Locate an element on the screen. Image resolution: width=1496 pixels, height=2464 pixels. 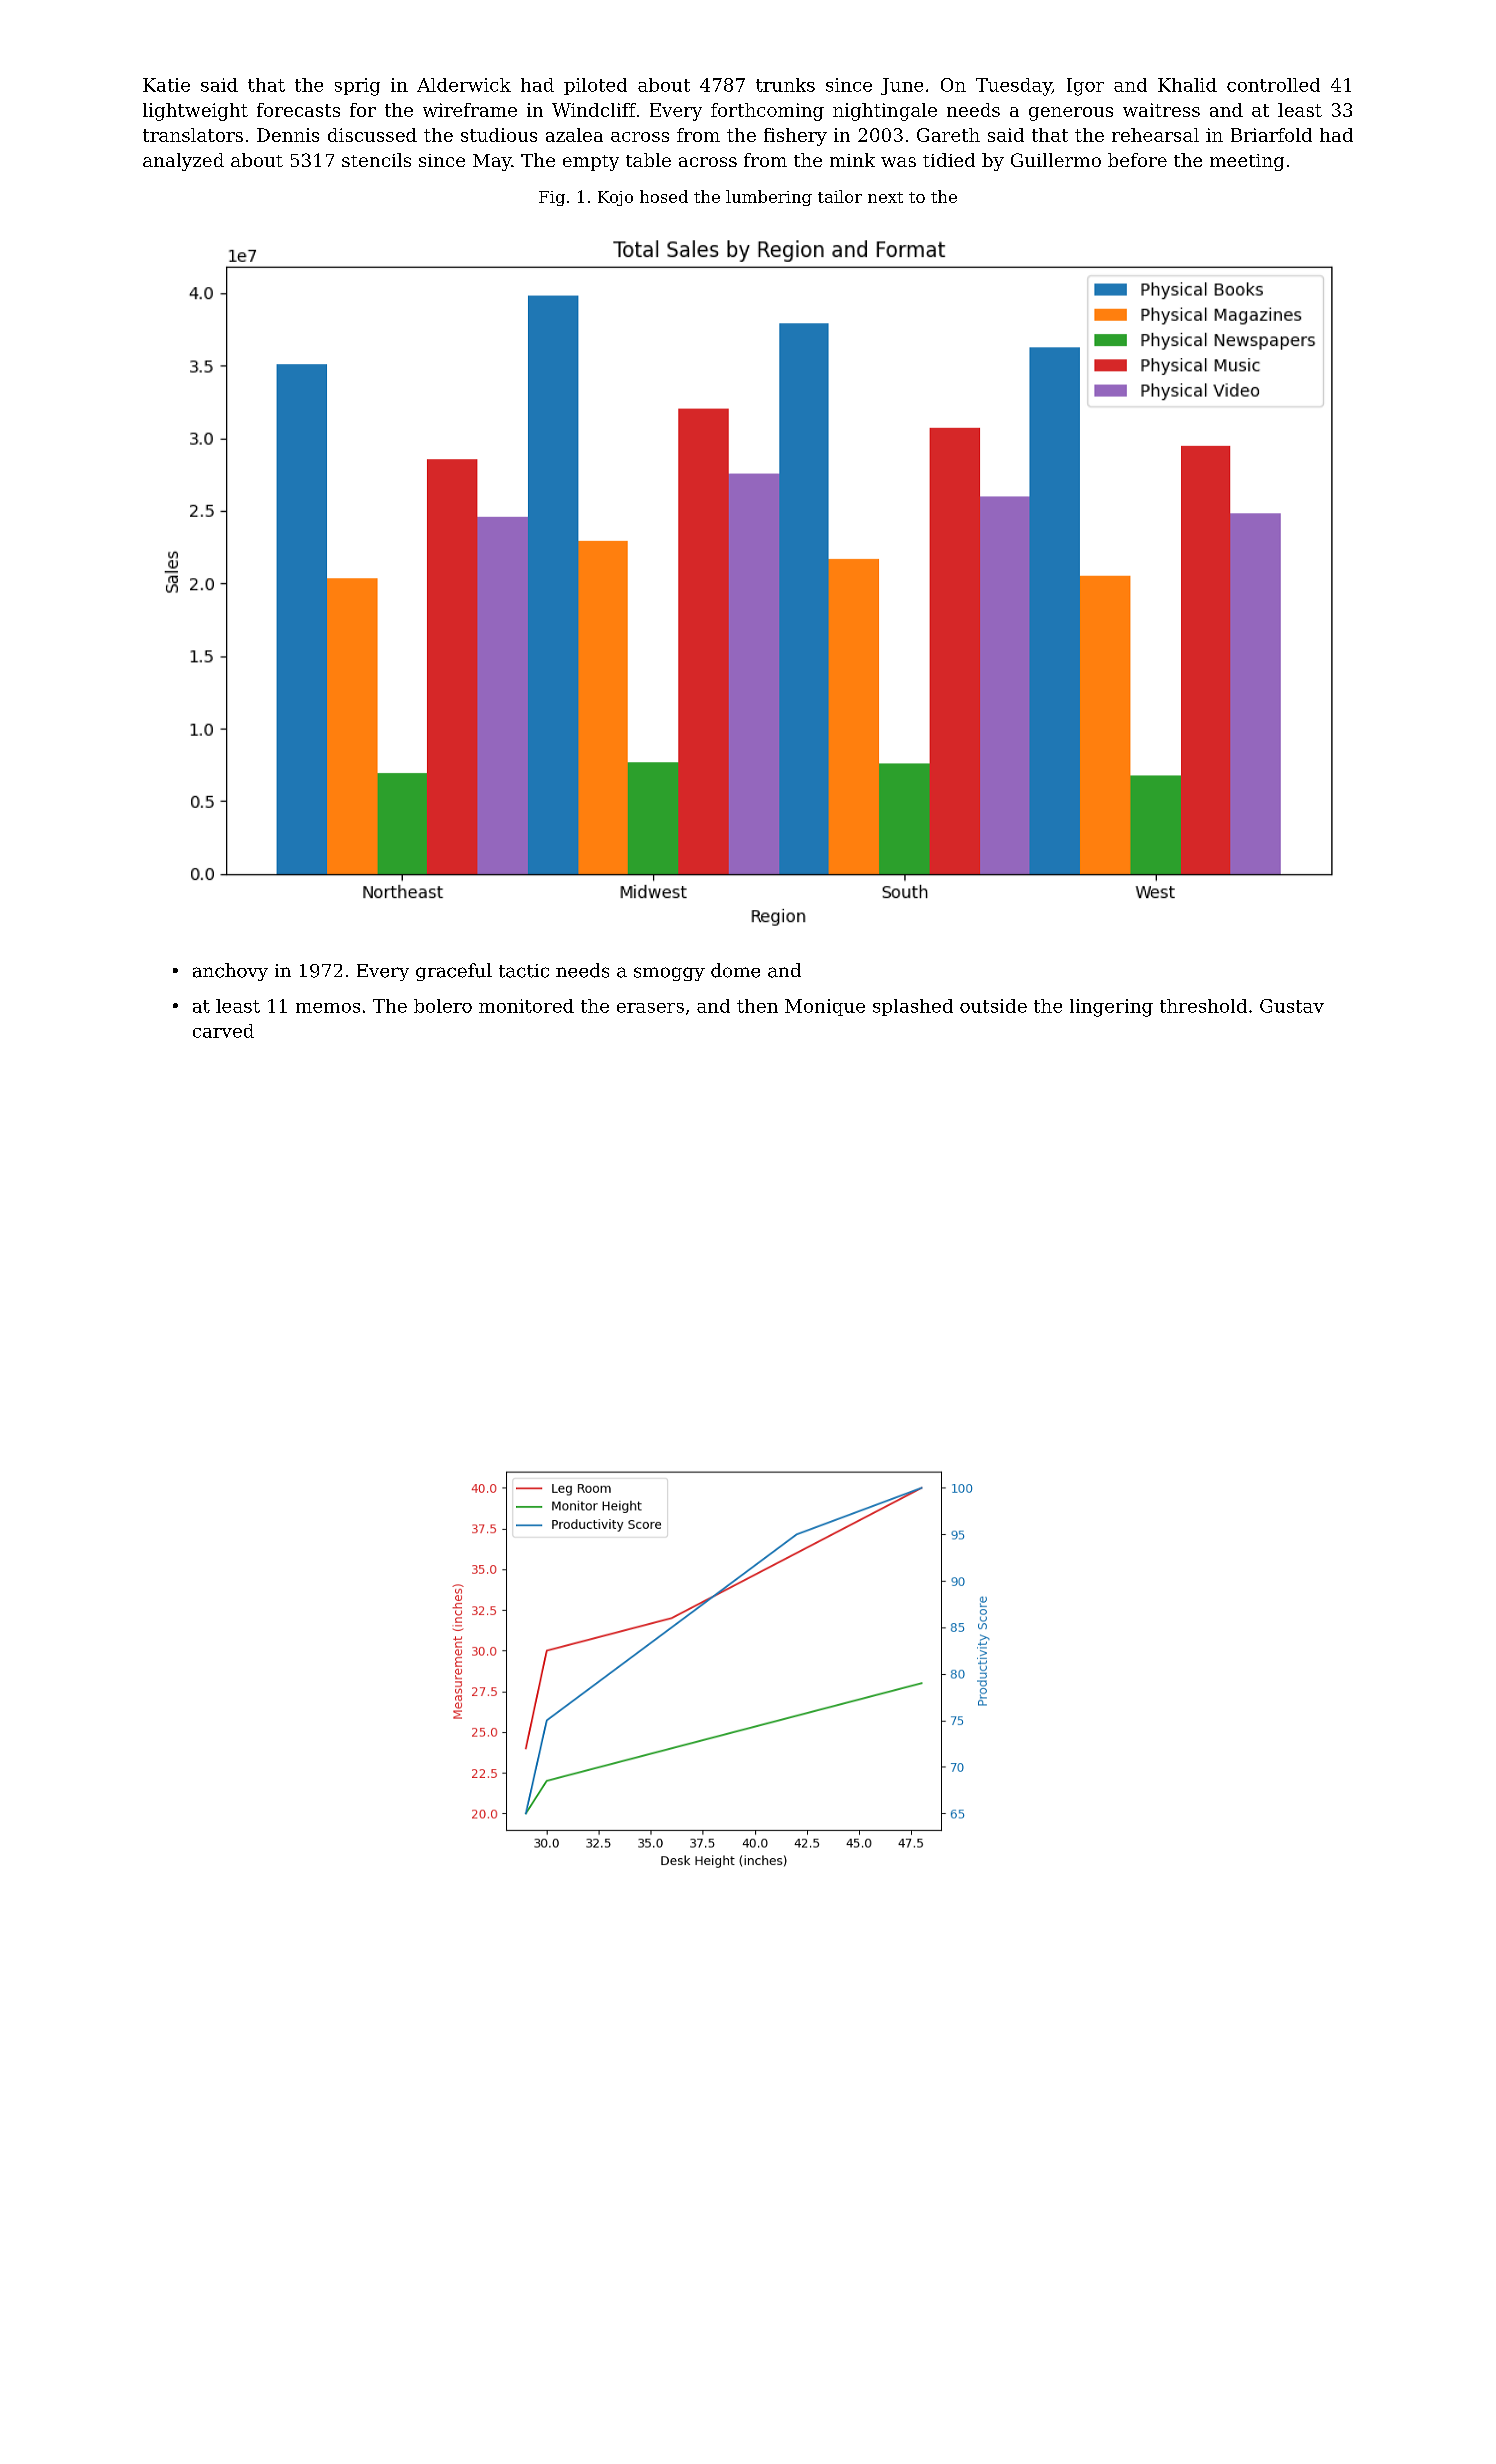
next is located at coordinates (885, 197).
